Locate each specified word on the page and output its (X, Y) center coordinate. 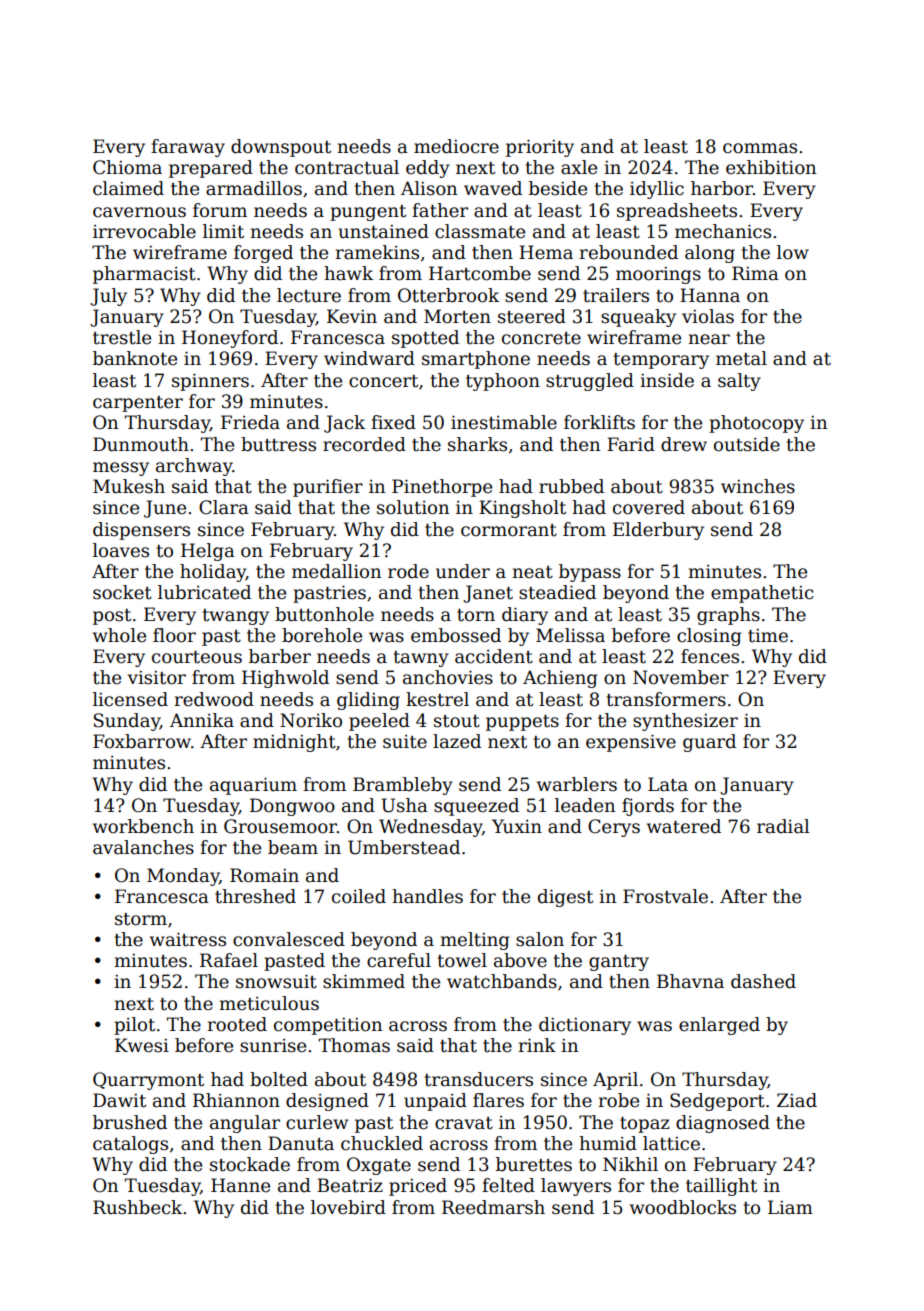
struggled (590, 382)
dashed (763, 981)
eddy (428, 169)
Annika (202, 720)
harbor (722, 188)
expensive (631, 743)
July (108, 297)
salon (540, 939)
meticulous (269, 1003)
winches (758, 486)
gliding (368, 701)
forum (220, 210)
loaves (121, 550)
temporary (661, 361)
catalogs (130, 1145)
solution (413, 507)
